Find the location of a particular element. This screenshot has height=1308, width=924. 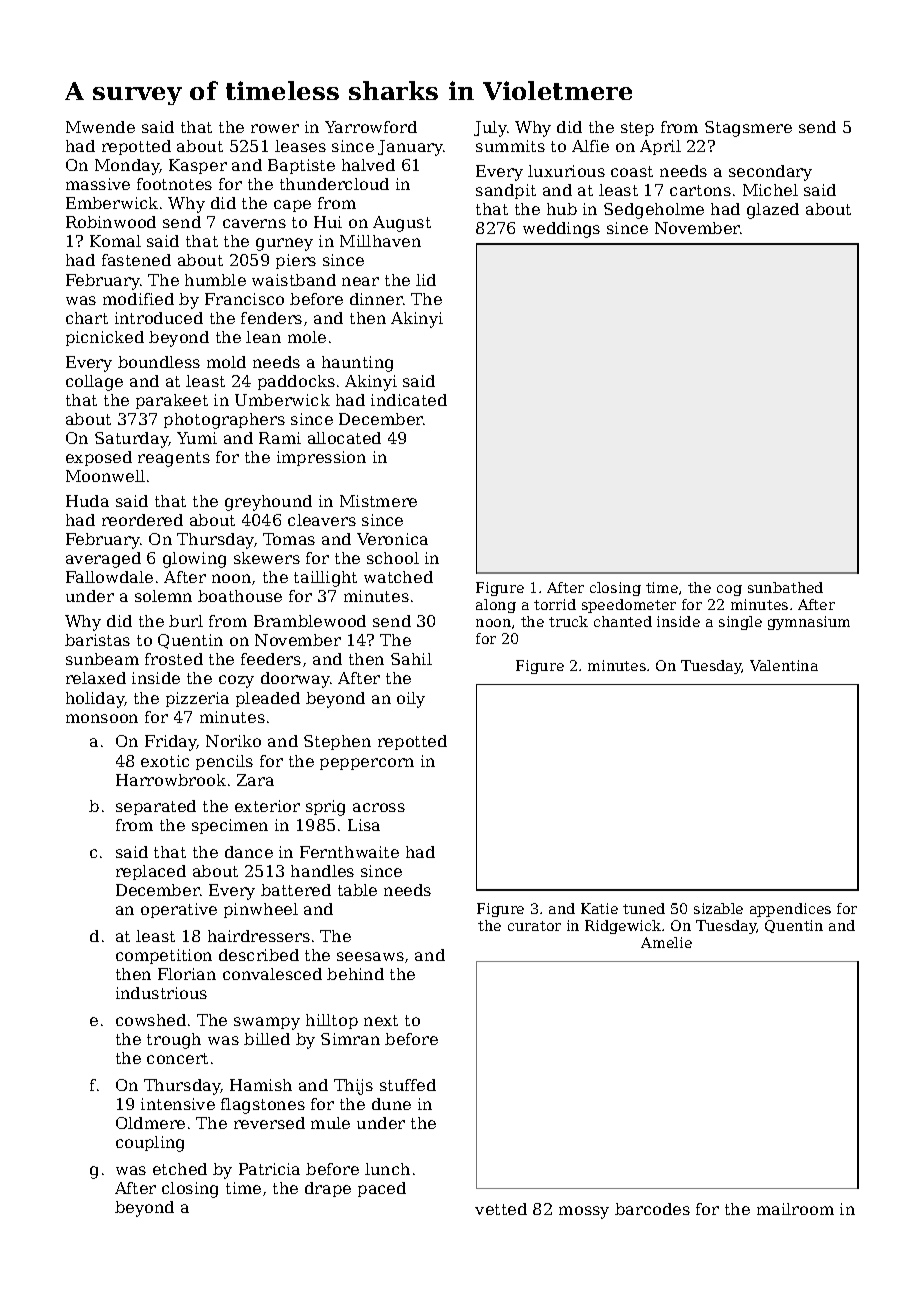

mailroom is located at coordinates (795, 1209).
